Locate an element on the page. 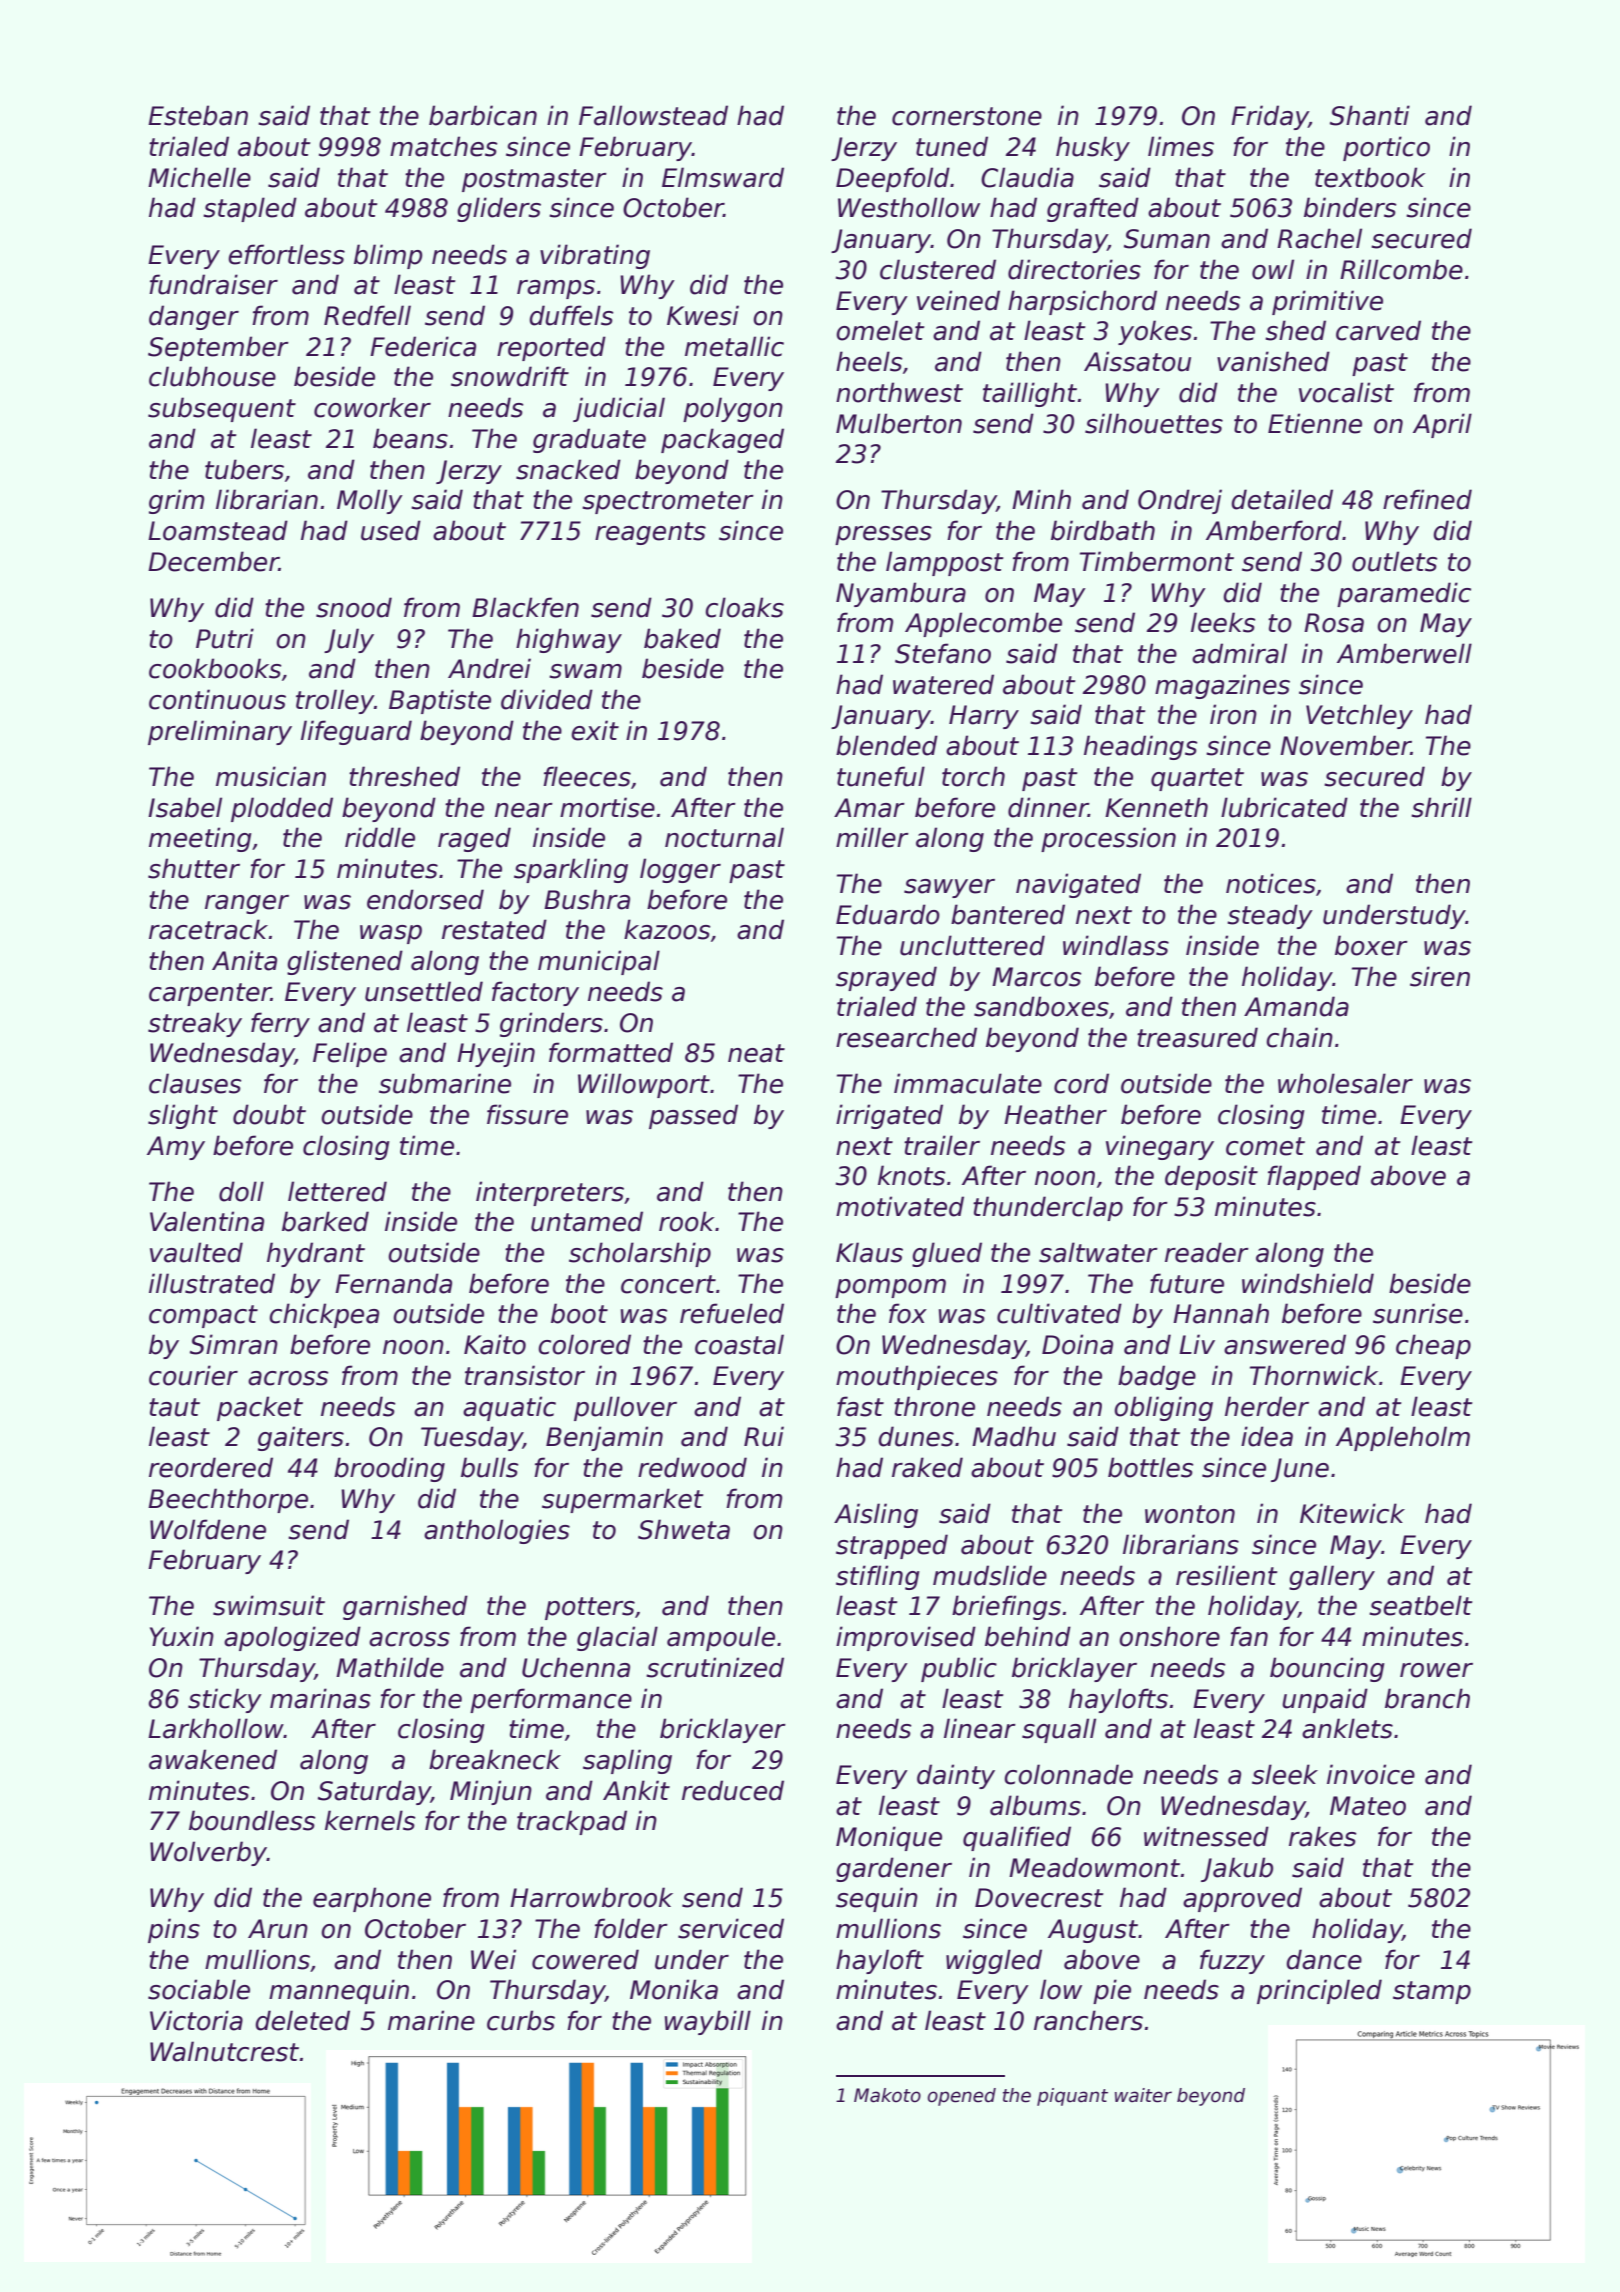 The image size is (1620, 2292). Walnutcrest is located at coordinates (224, 2051).
